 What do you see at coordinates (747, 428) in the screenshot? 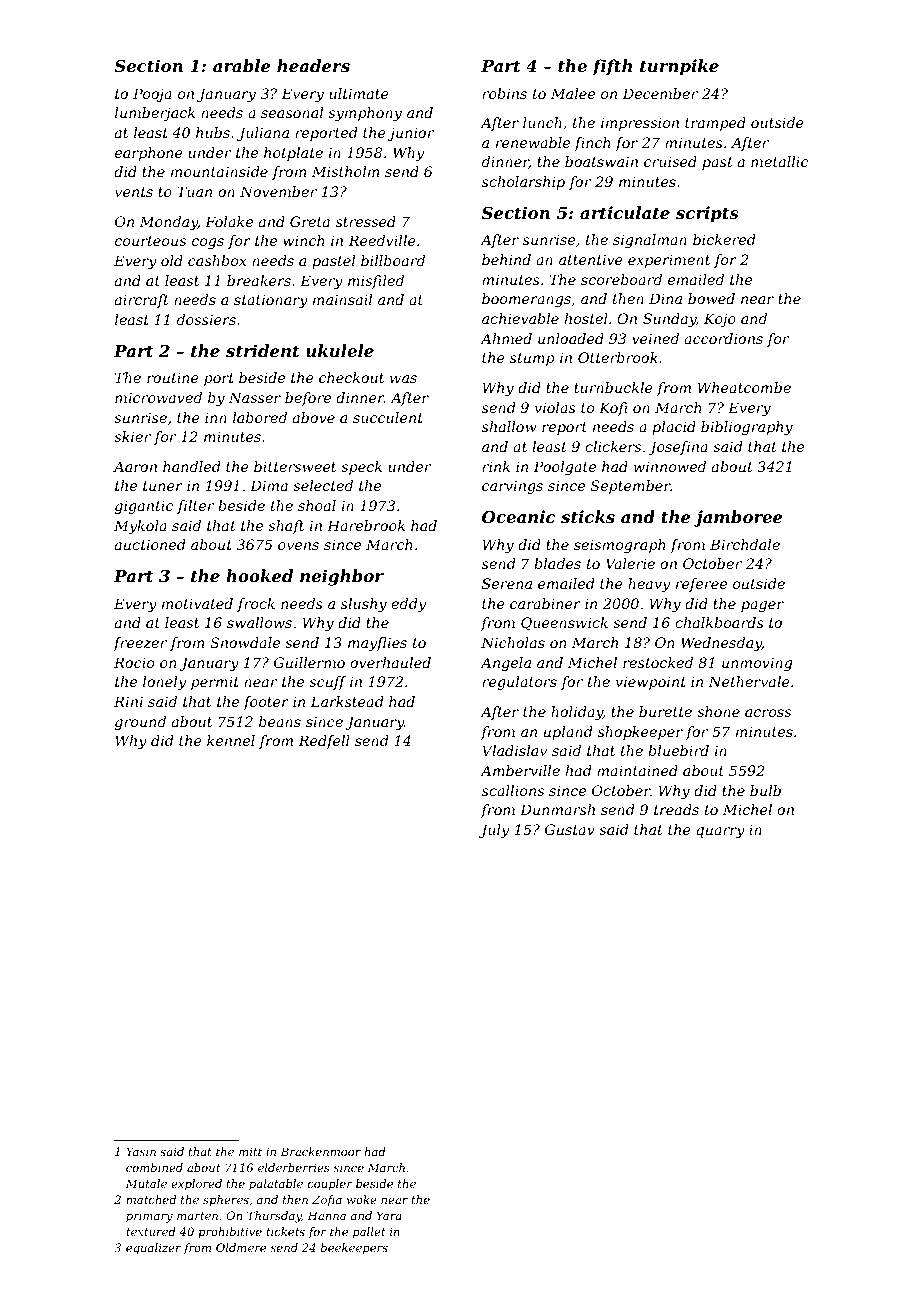
I see `bibliography` at bounding box center [747, 428].
